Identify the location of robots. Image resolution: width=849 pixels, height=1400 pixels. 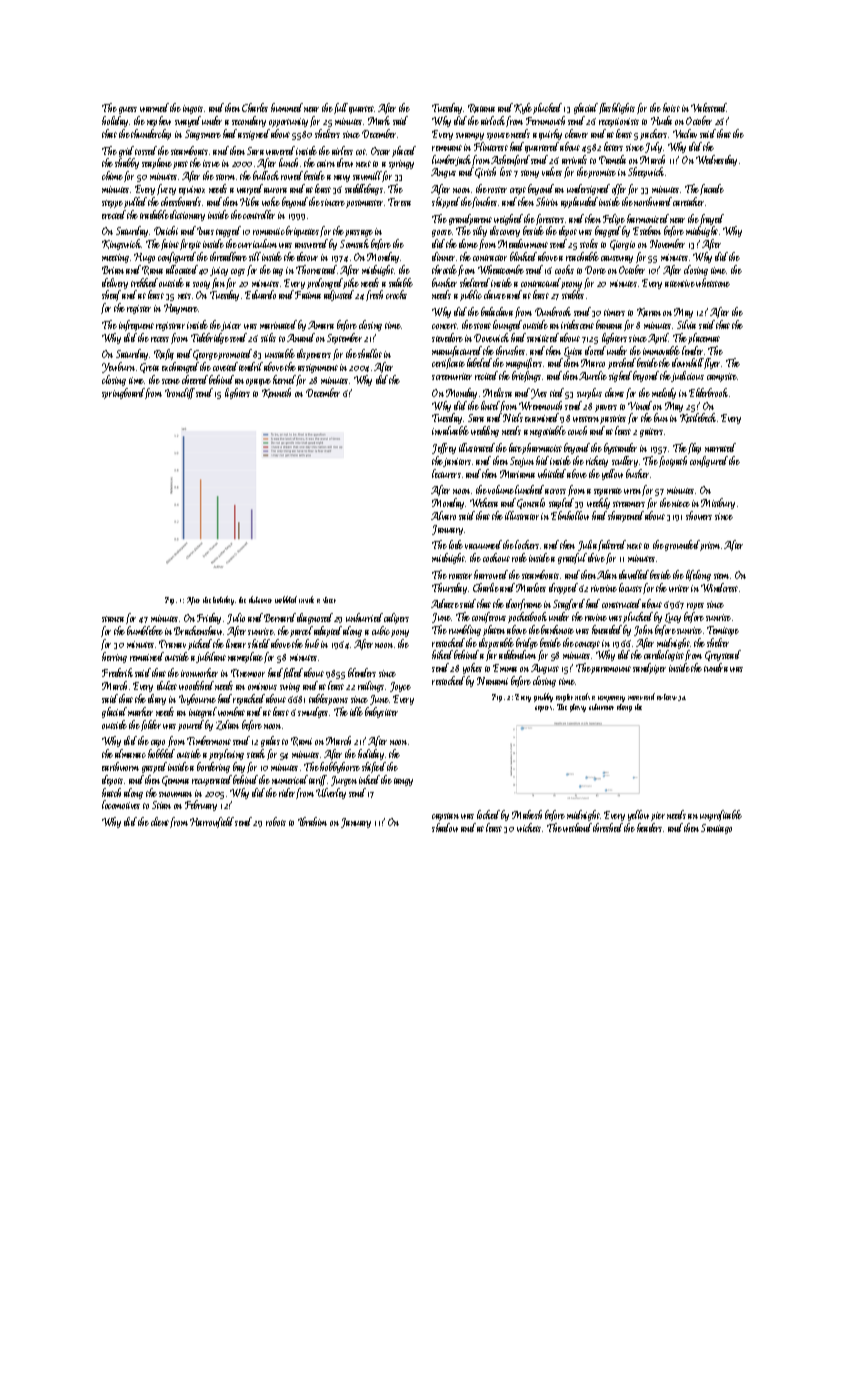
(276, 821).
